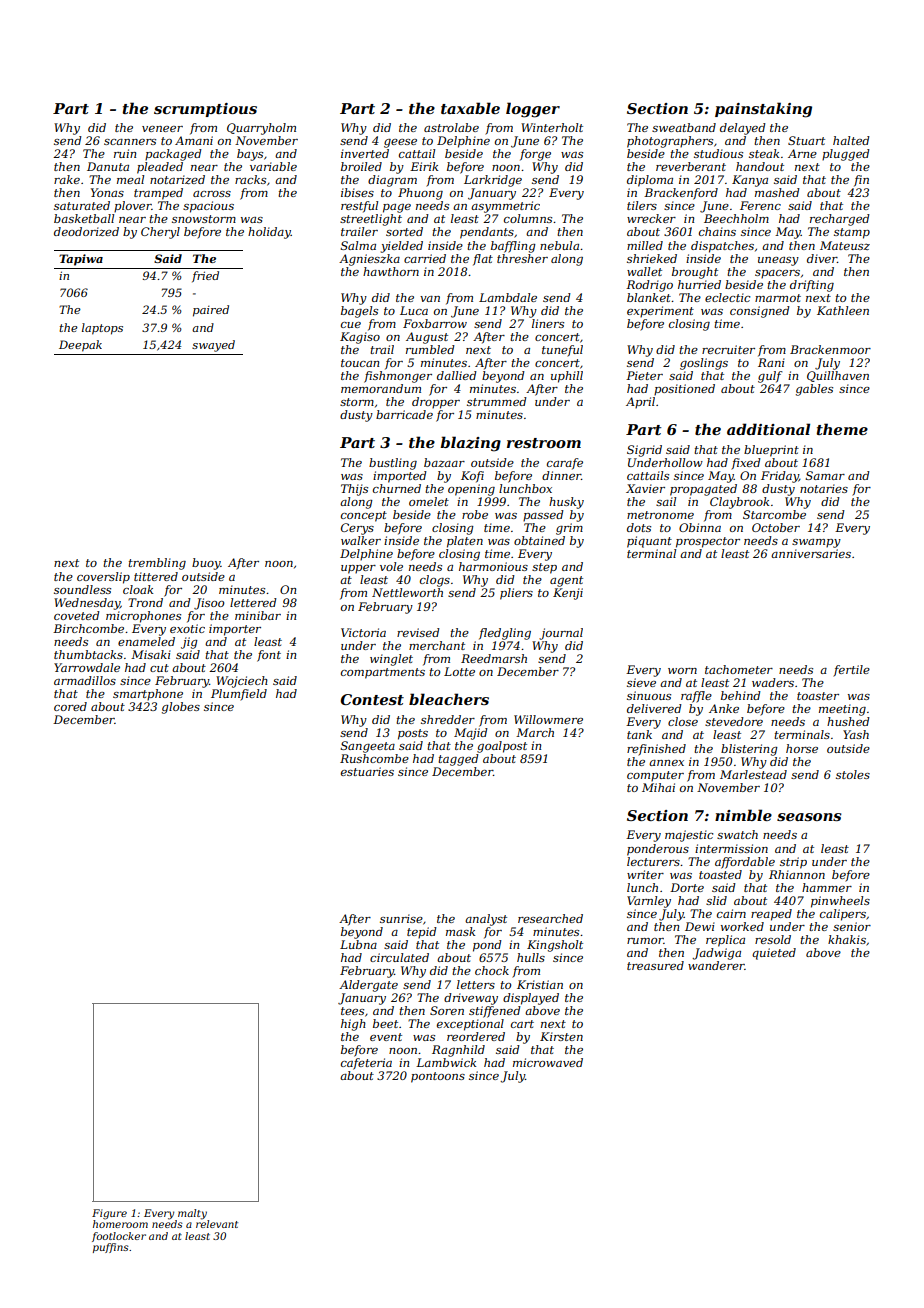 The image size is (924, 1308). I want to click on estuaries, so click(367, 771).
